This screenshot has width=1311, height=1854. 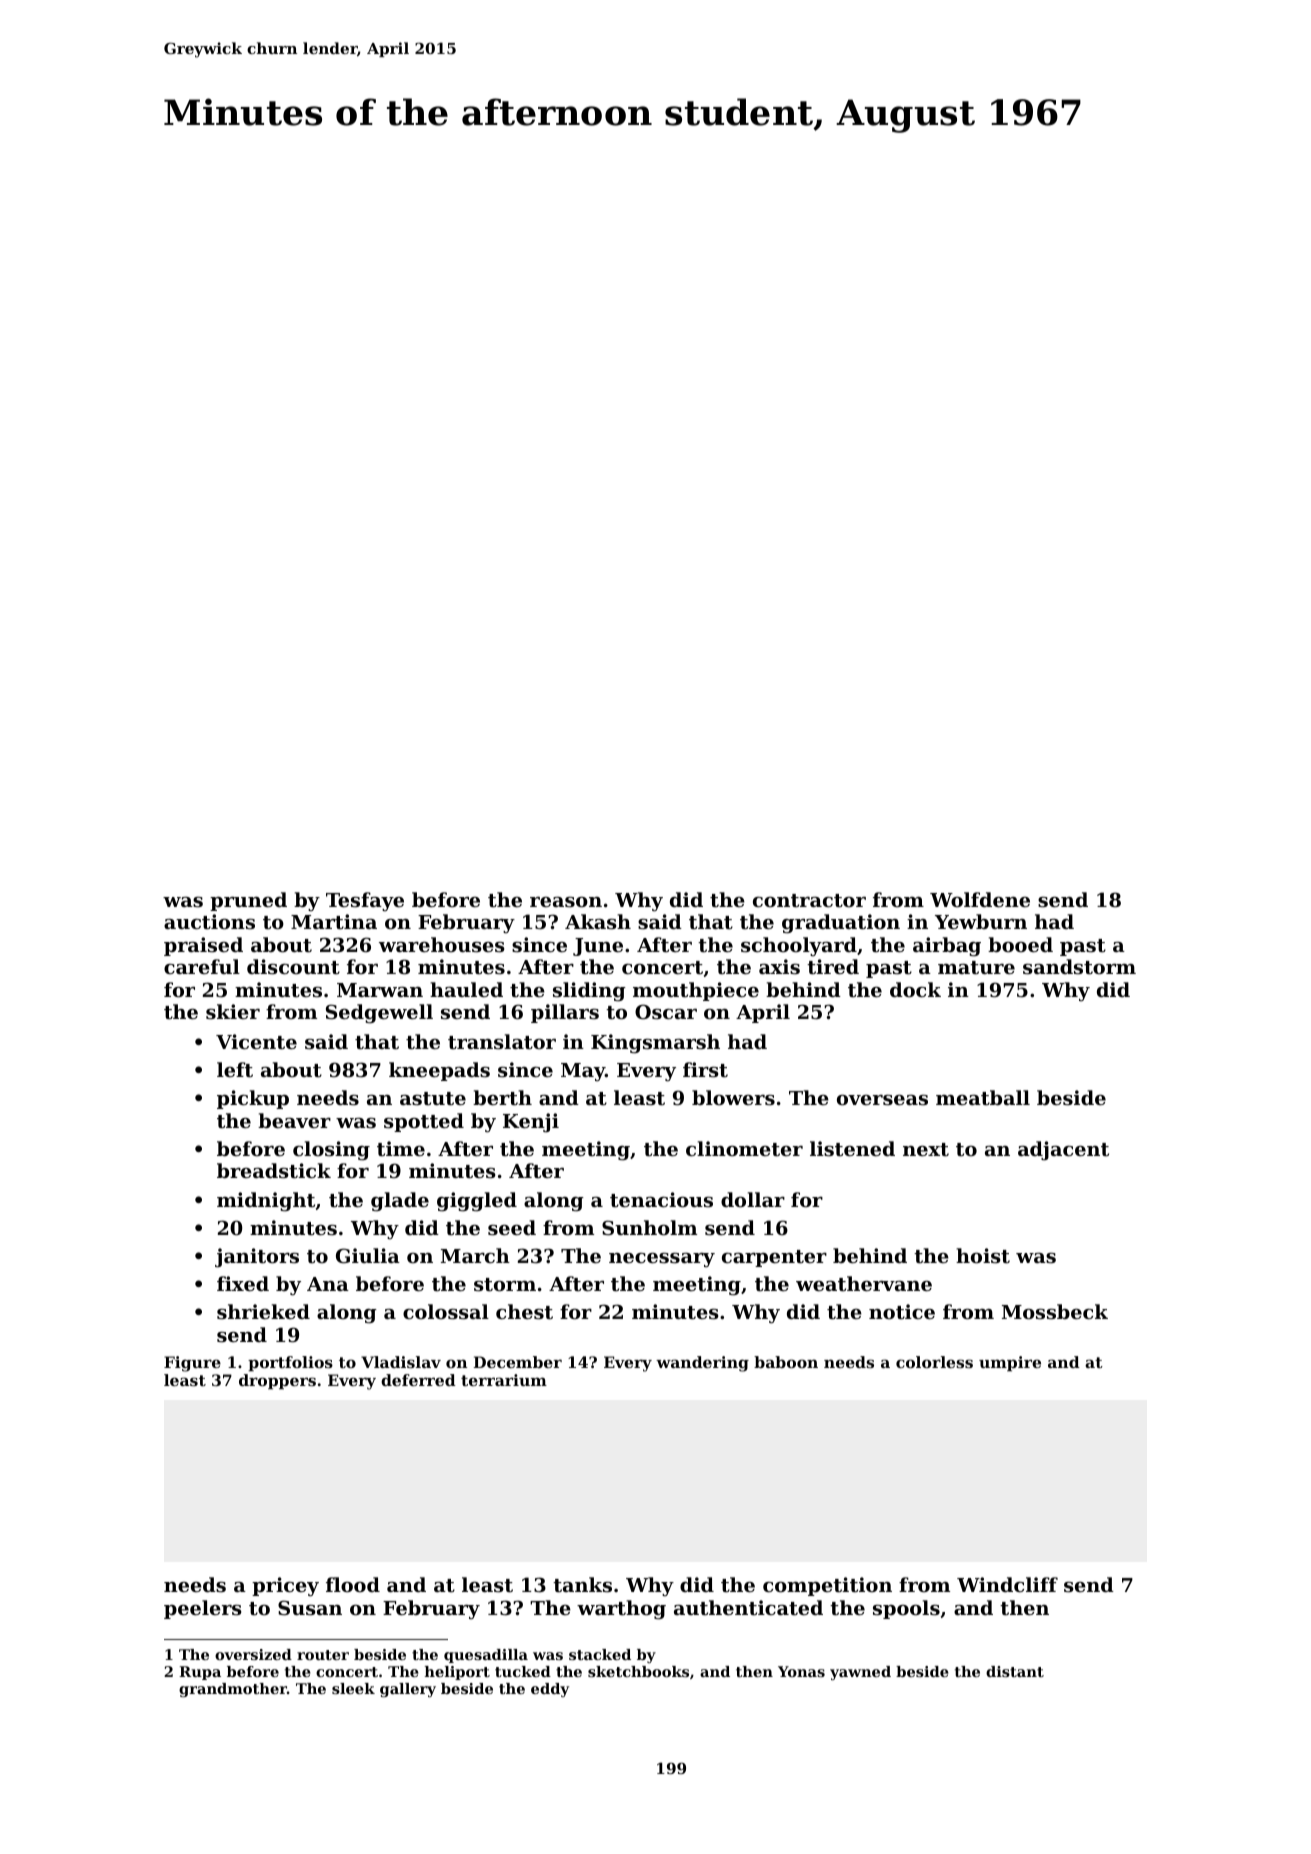 I want to click on schoolyard, so click(x=799, y=946).
